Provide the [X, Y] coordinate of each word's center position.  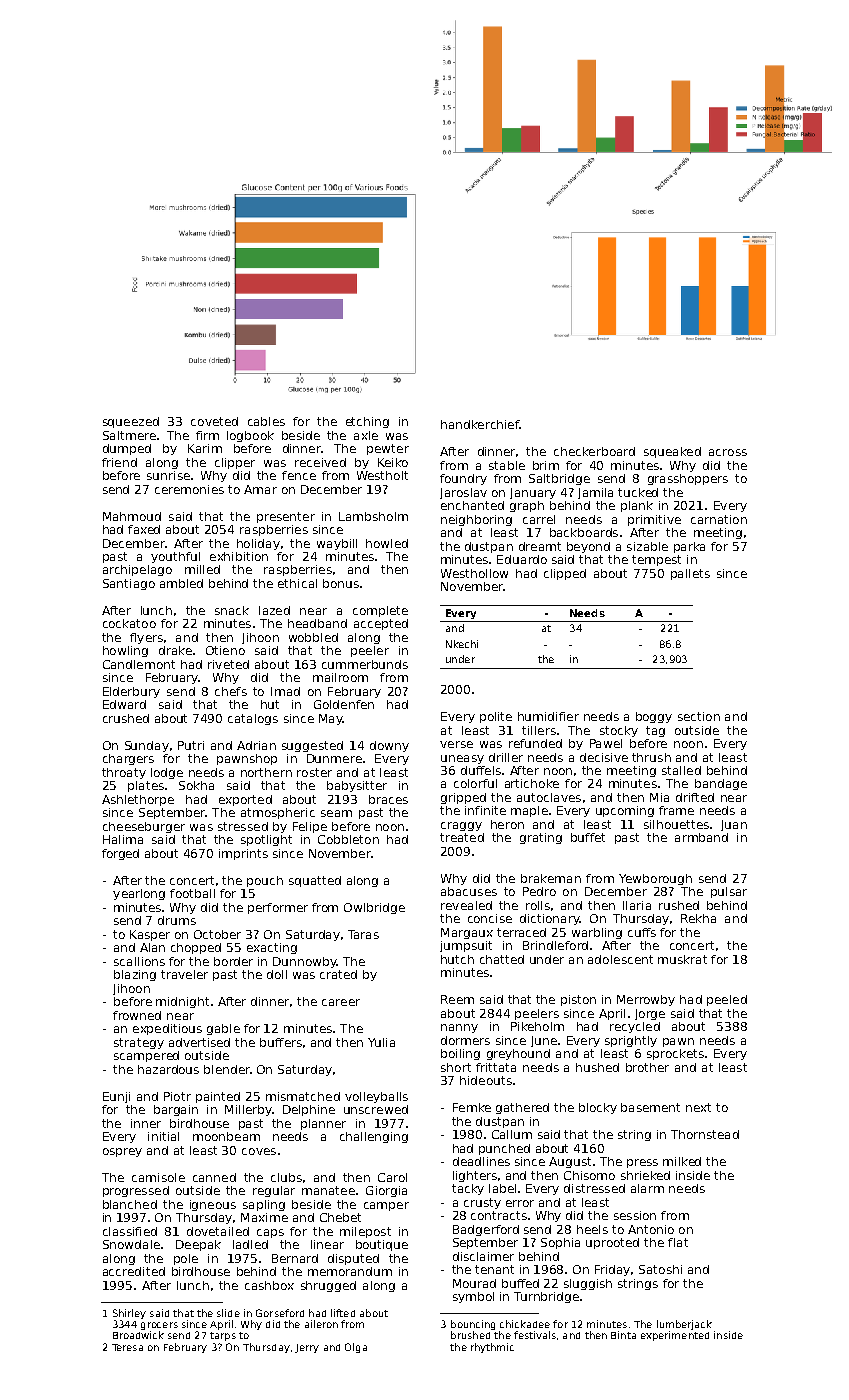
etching [367, 422]
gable [223, 1029]
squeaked [672, 452]
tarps [223, 1336]
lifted [343, 1313]
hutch [457, 959]
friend [119, 462]
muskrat [682, 959]
